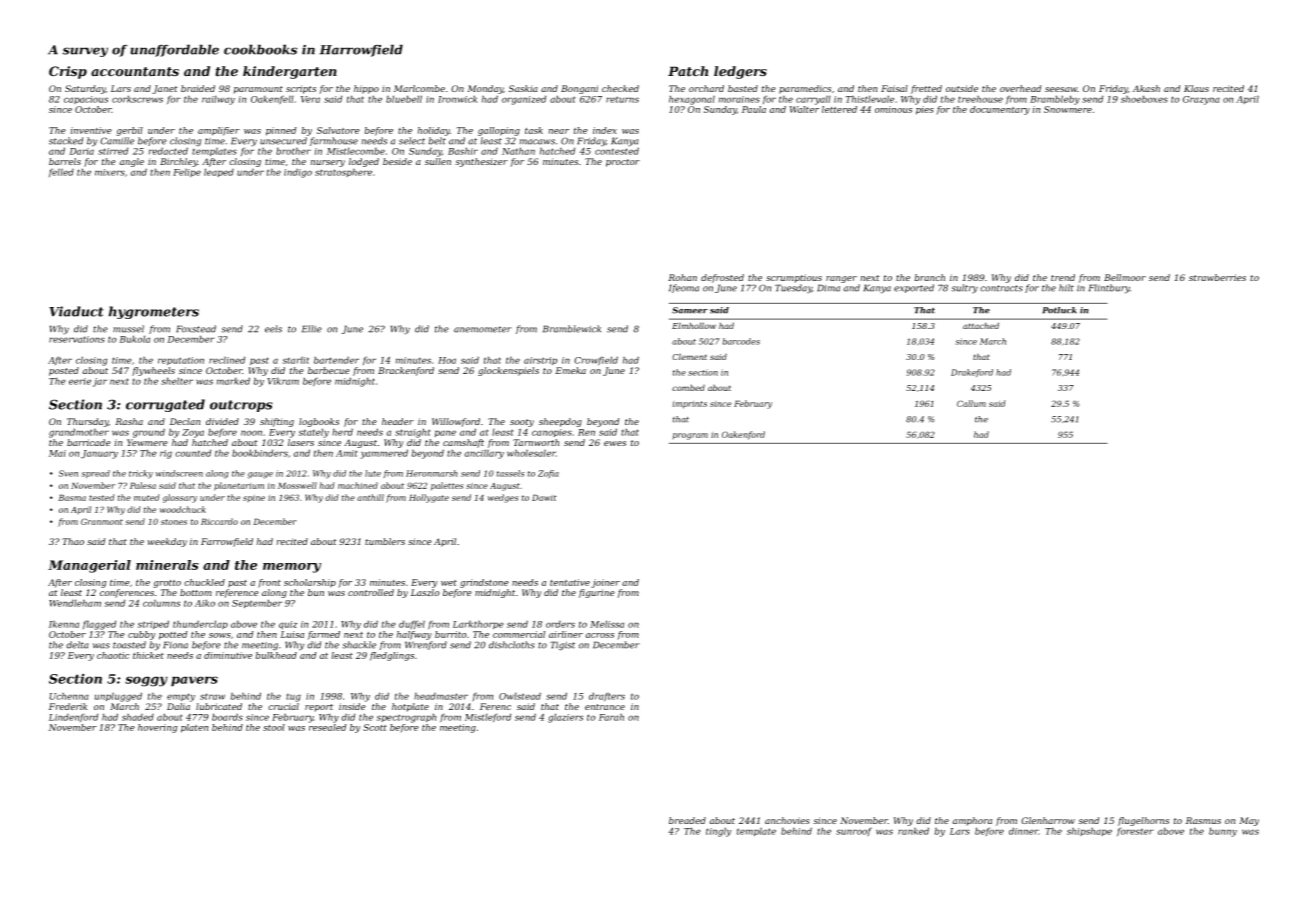 This screenshot has width=1308, height=924. Describe the element at coordinates (611, 717) in the screenshot. I see `Farah` at that location.
